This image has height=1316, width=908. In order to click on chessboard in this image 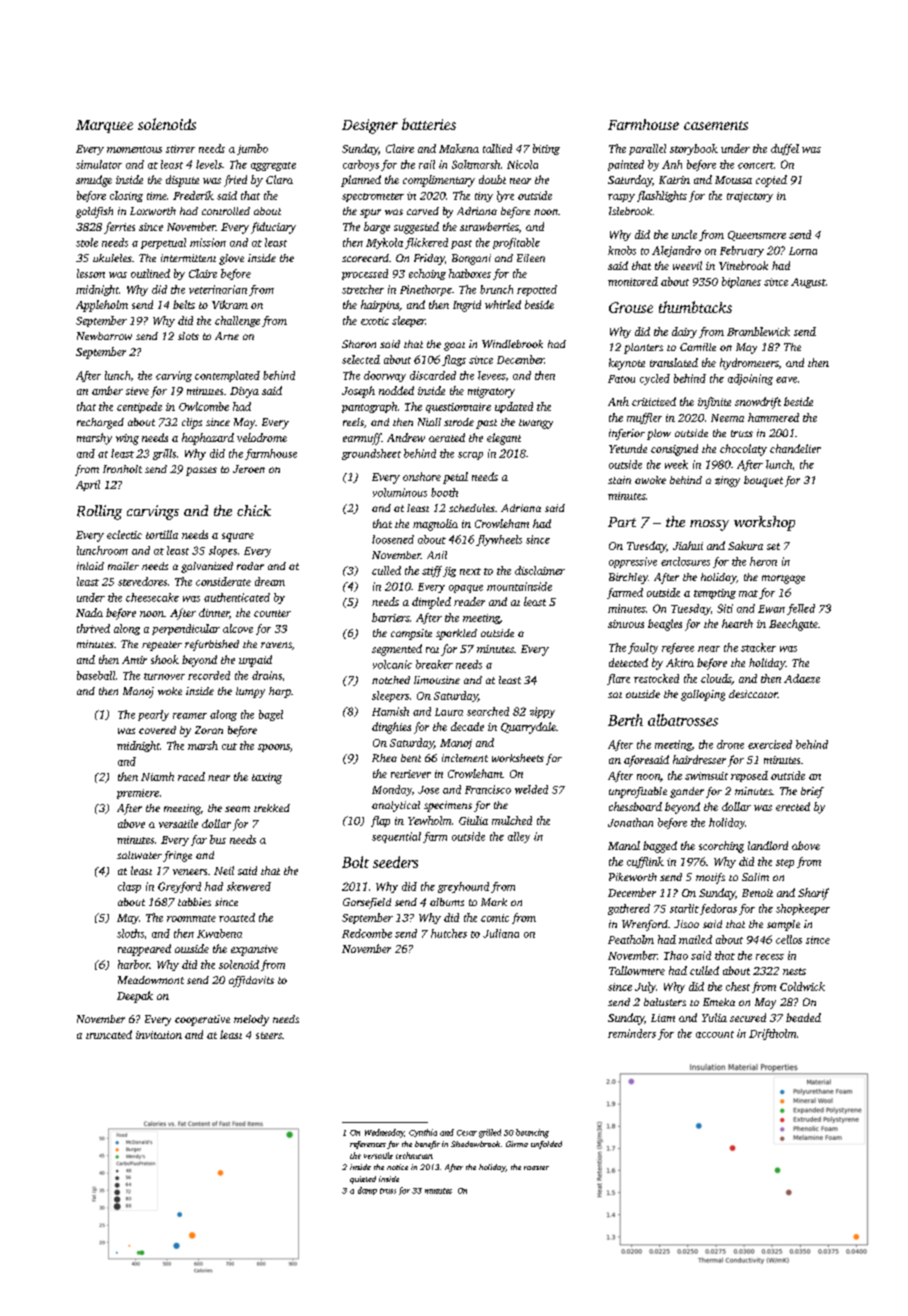, I will do `click(635, 806)`.
